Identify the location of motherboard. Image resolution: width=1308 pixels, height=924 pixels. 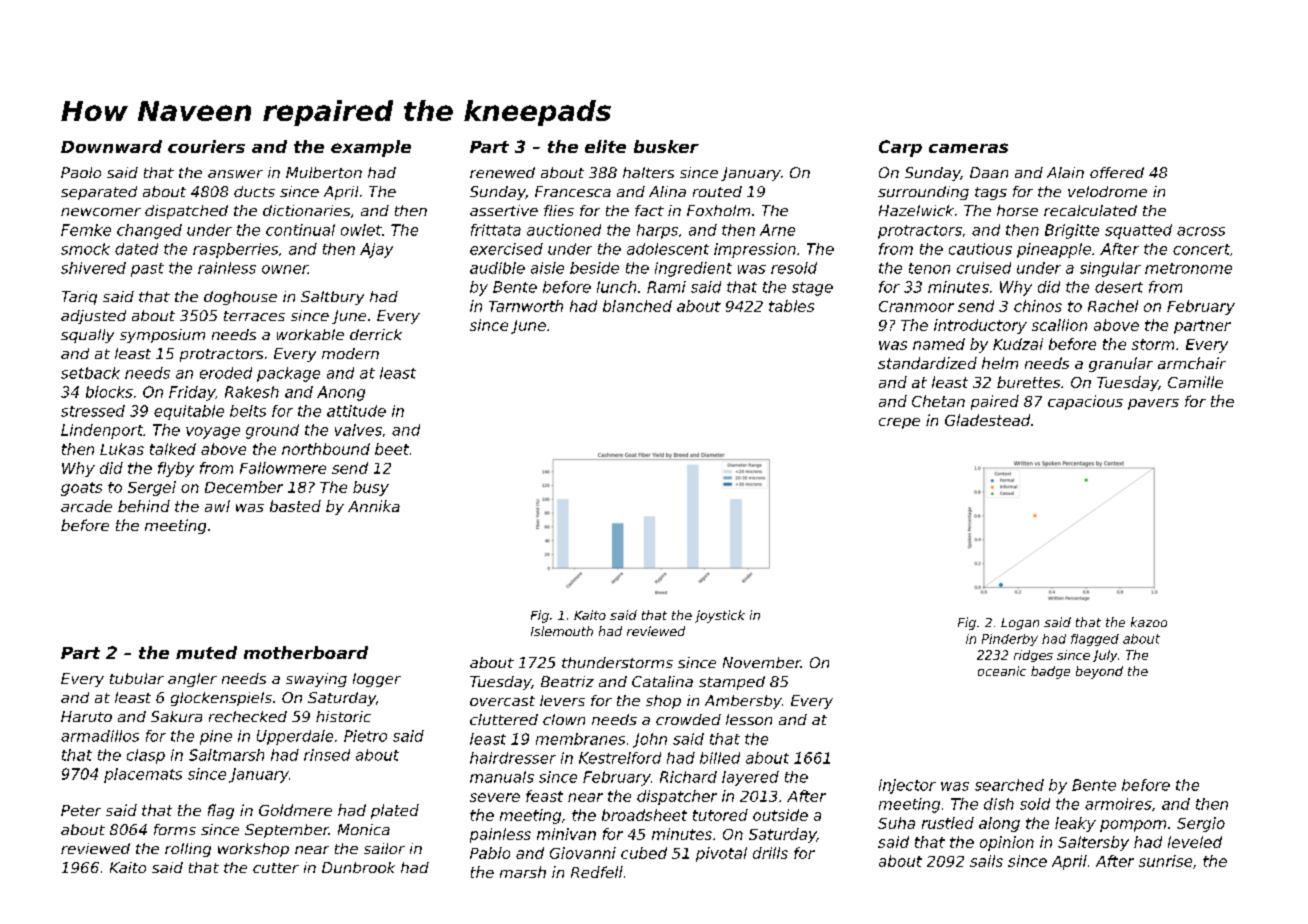
(306, 652).
